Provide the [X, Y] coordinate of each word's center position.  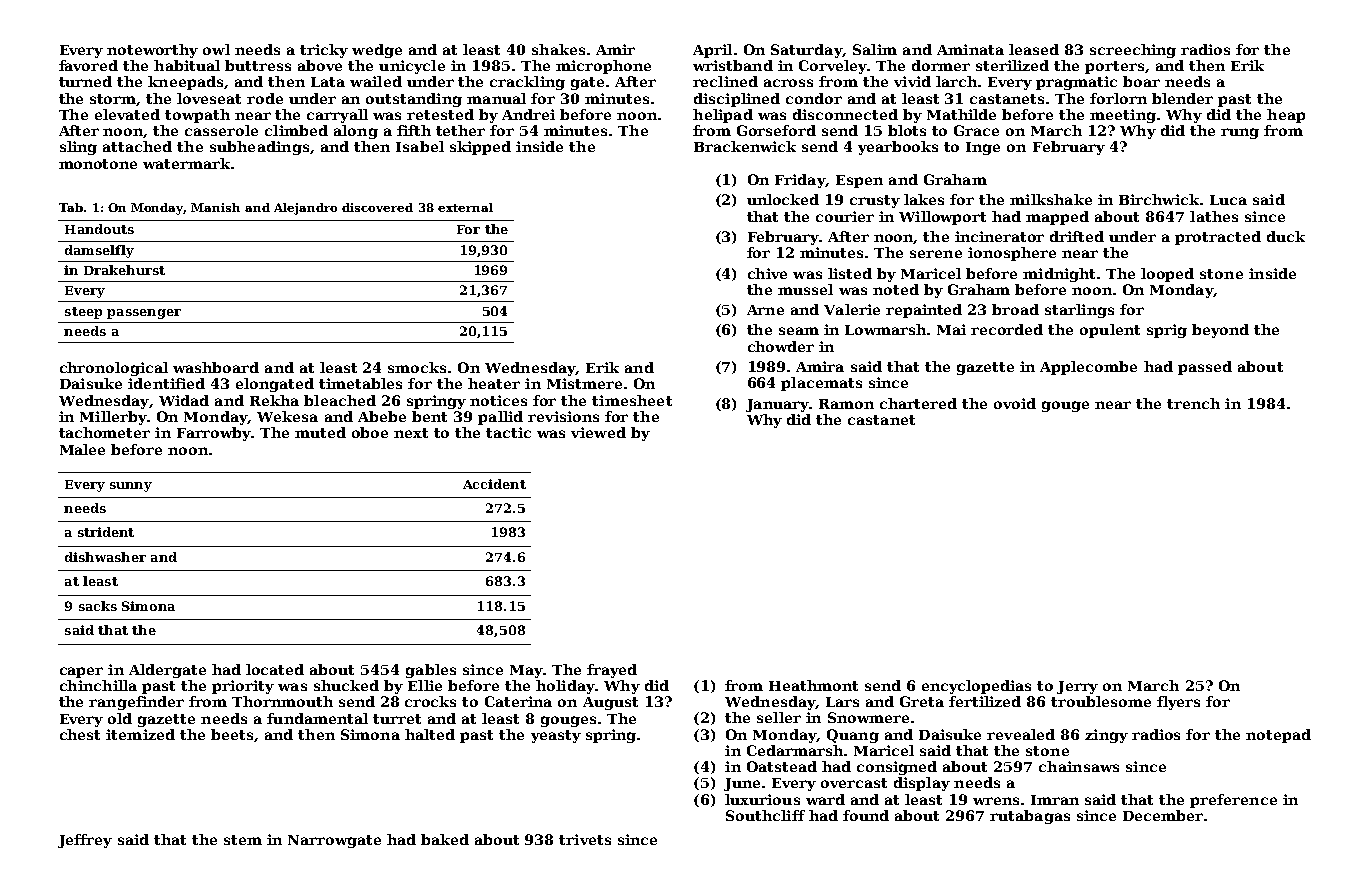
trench [1193, 403]
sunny [131, 487]
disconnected [845, 114]
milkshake [1051, 199]
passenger [144, 314]
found [866, 815]
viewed [598, 432]
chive [767, 273]
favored [88, 65]
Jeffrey [85, 841]
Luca [1228, 200]
